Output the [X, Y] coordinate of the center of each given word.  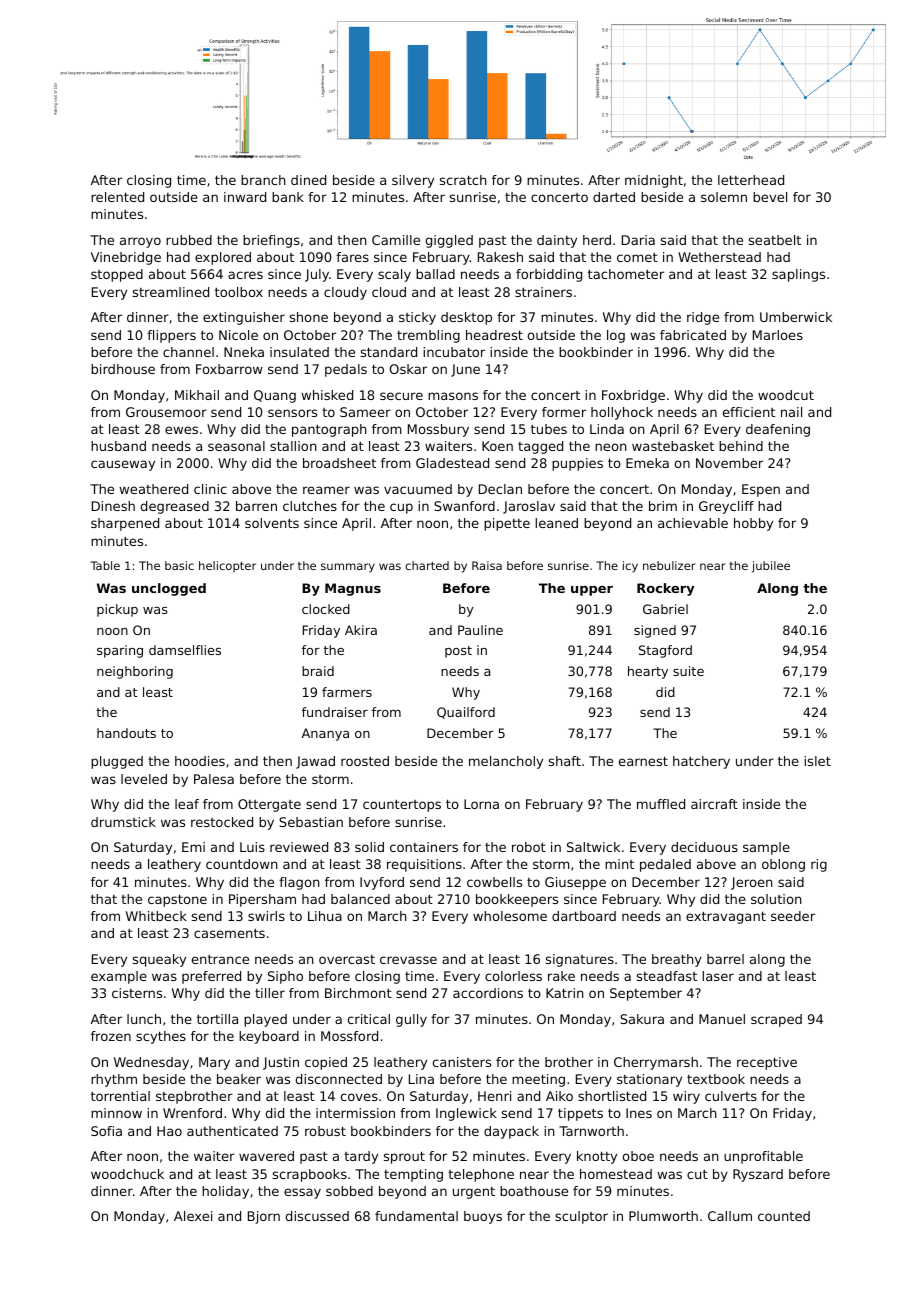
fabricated [693, 335]
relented [117, 197]
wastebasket [673, 446]
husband [118, 446]
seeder [793, 916]
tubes [549, 429]
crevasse [408, 960]
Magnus [353, 589]
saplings [798, 275]
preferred [211, 977]
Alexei [193, 1216]
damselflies [185, 650]
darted [614, 197]
